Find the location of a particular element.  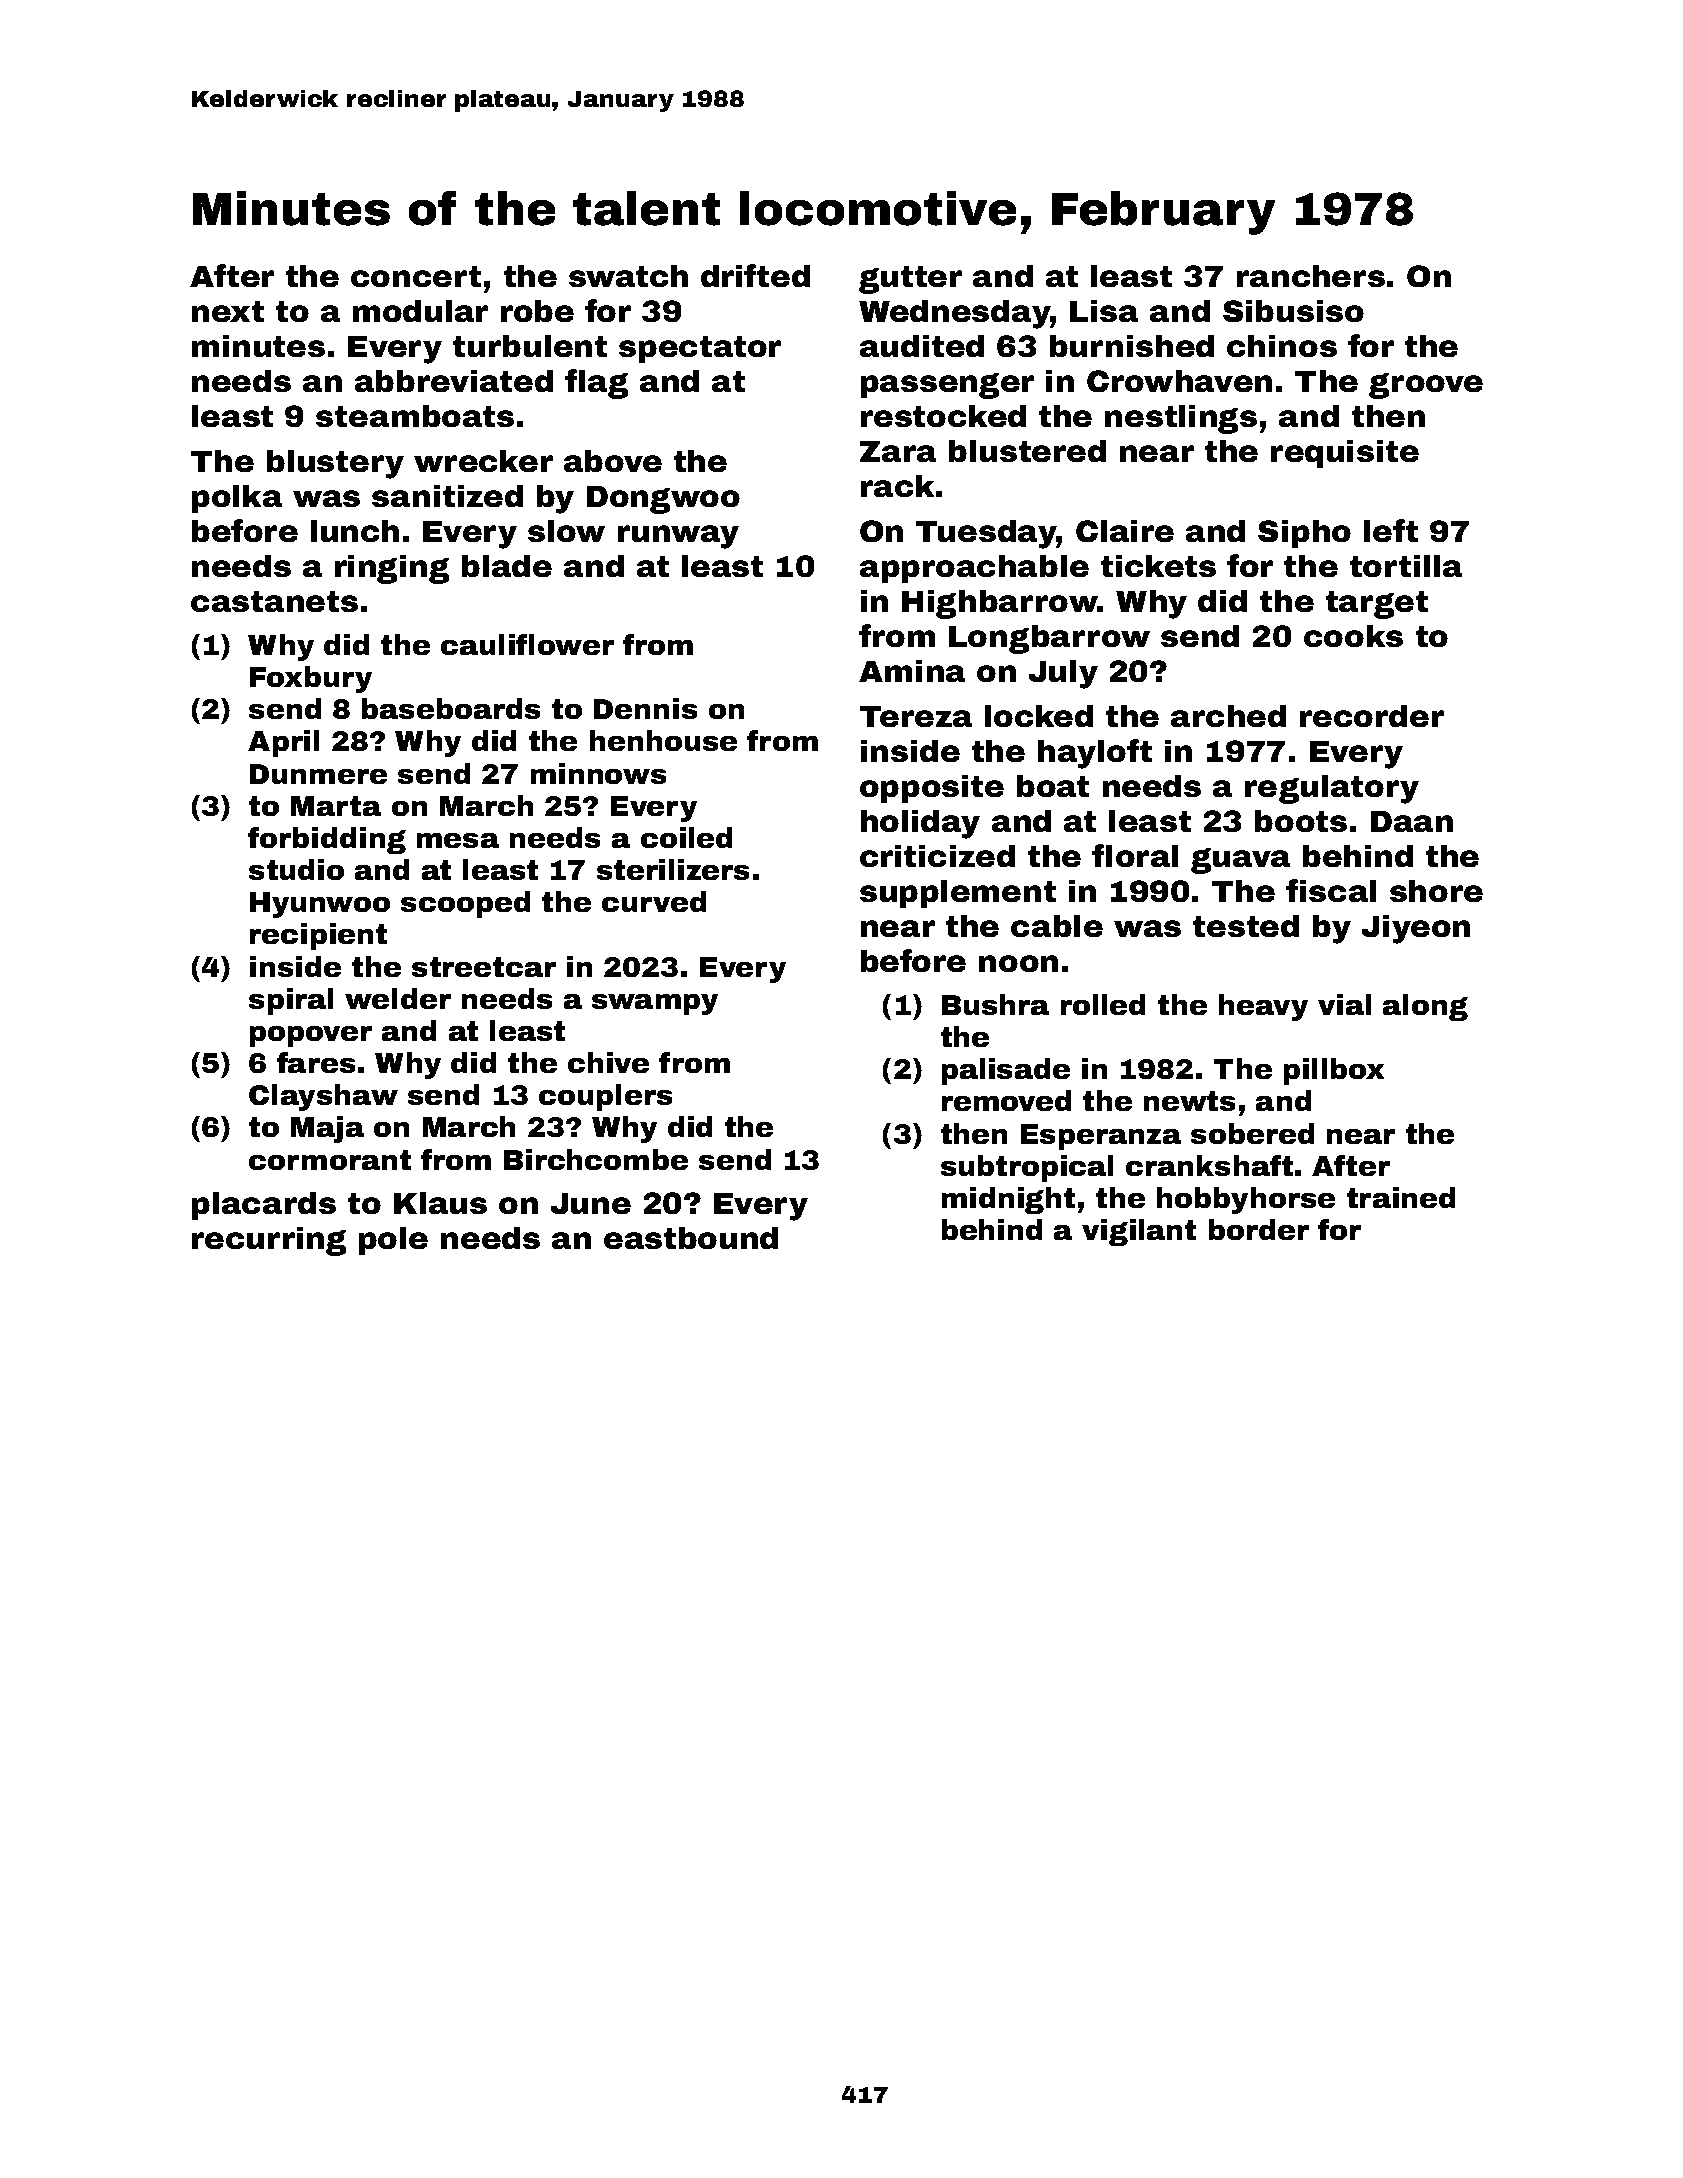

gutter is located at coordinates (910, 280).
